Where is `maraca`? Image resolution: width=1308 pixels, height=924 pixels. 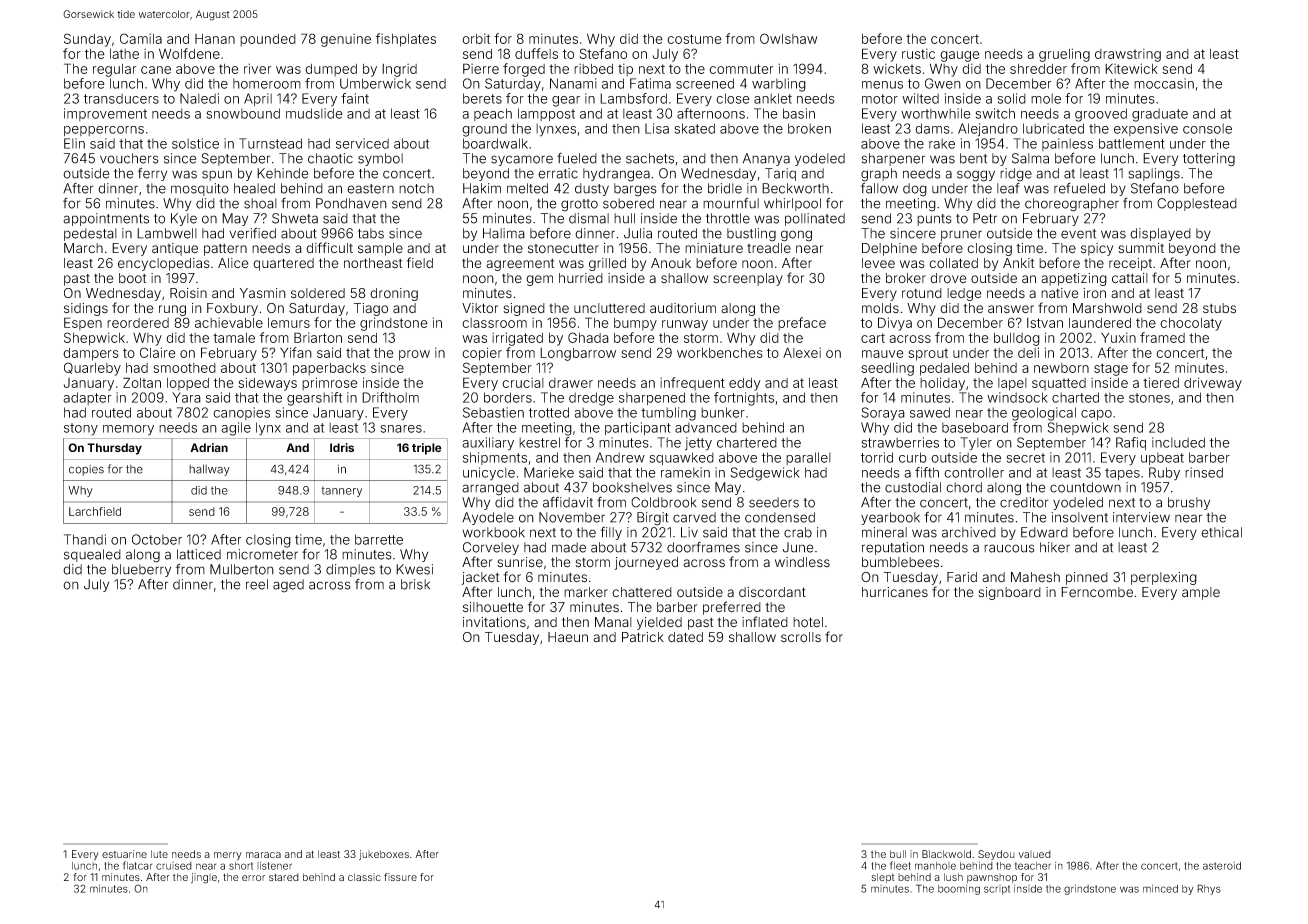 maraca is located at coordinates (263, 855).
